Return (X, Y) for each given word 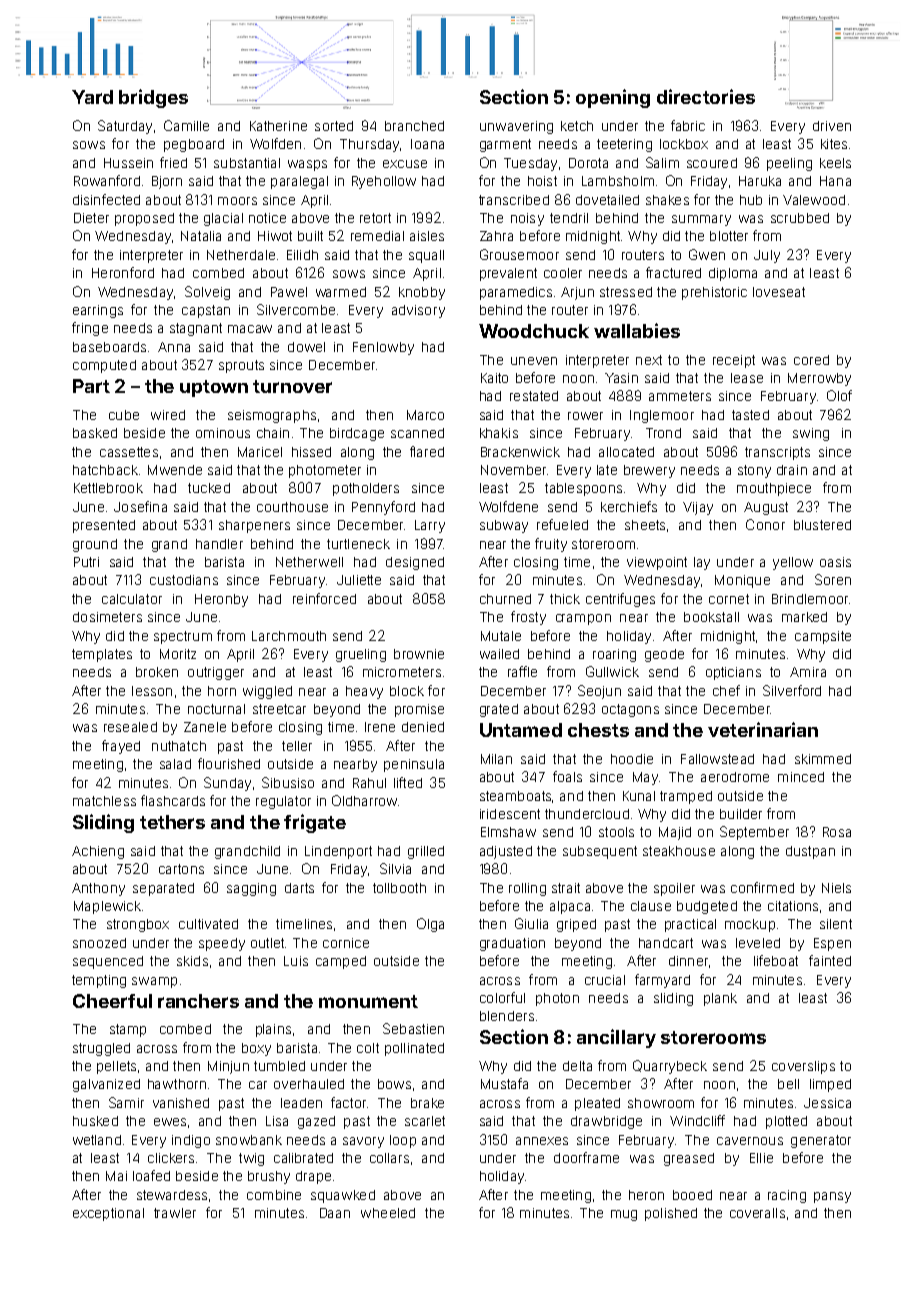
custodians (184, 580)
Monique (742, 581)
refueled (562, 524)
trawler (175, 1213)
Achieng (98, 852)
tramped (686, 797)
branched (414, 126)
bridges (153, 98)
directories (706, 96)
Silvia (395, 868)
